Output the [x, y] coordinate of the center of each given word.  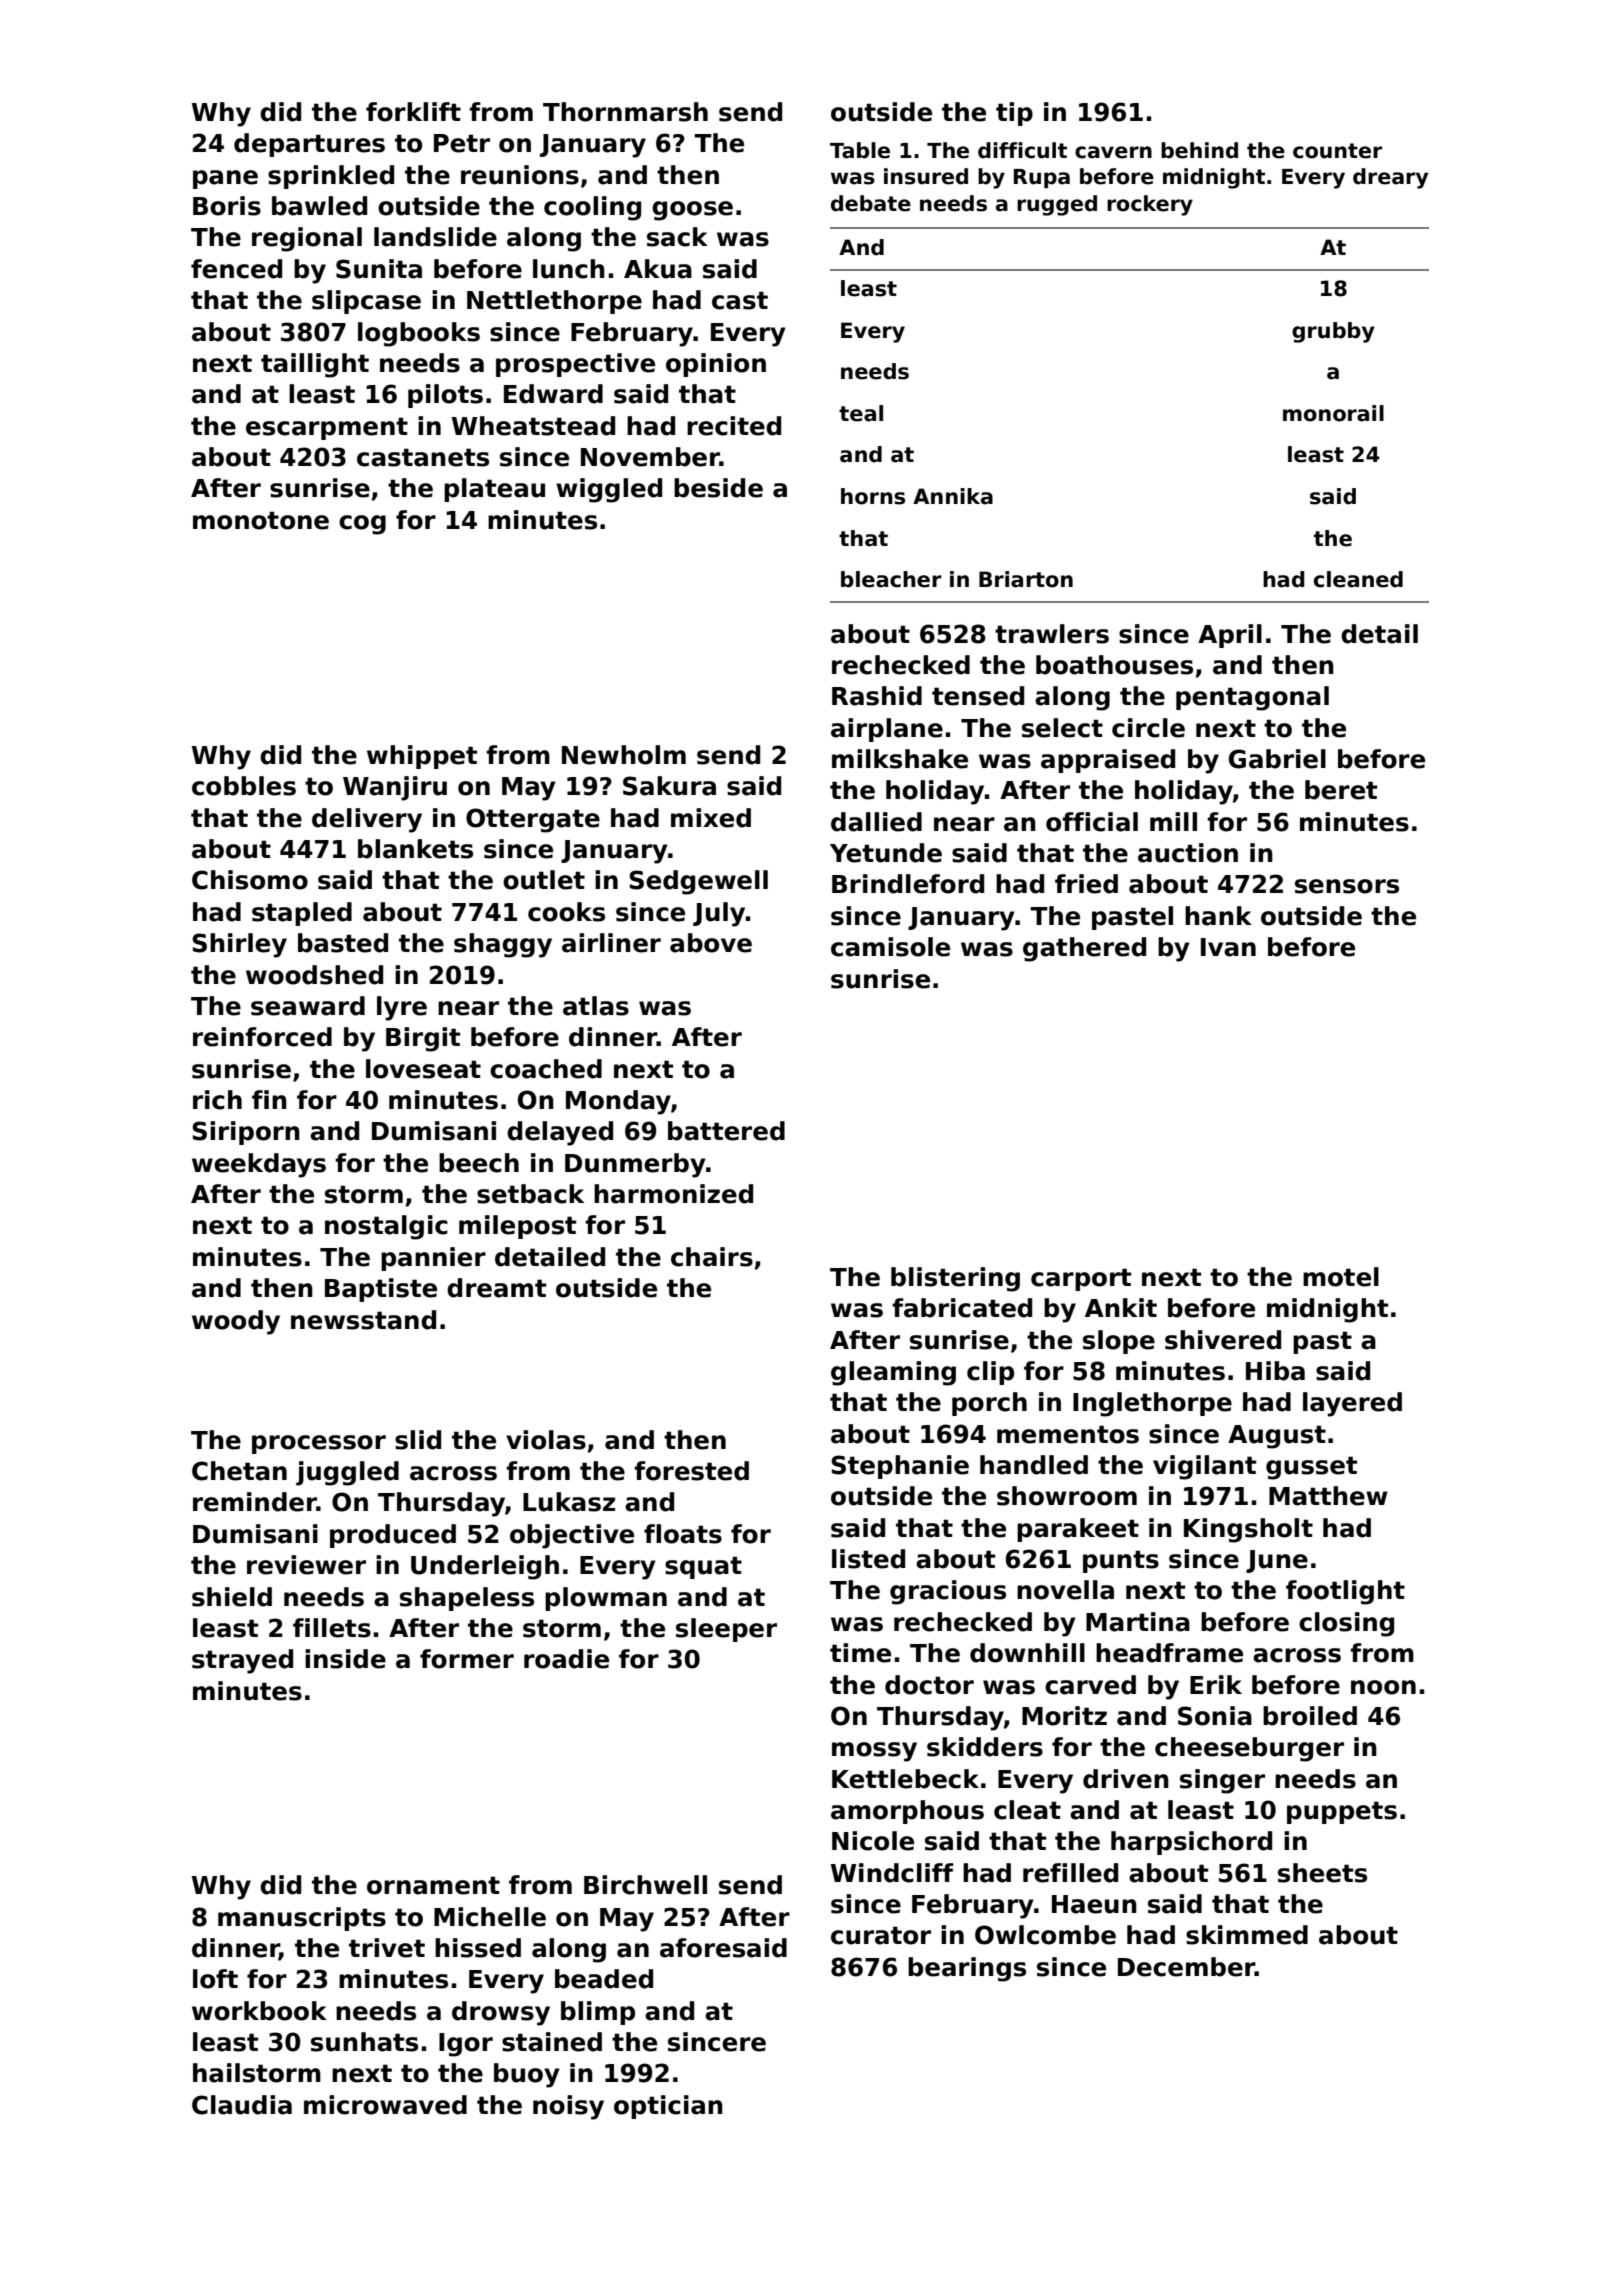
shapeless [467, 1599]
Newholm [624, 755]
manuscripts [302, 1919]
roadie [566, 1659]
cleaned [1358, 579]
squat [703, 1567]
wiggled [609, 490]
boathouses [1114, 665]
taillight [315, 365]
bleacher [891, 579]
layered [1352, 1404]
